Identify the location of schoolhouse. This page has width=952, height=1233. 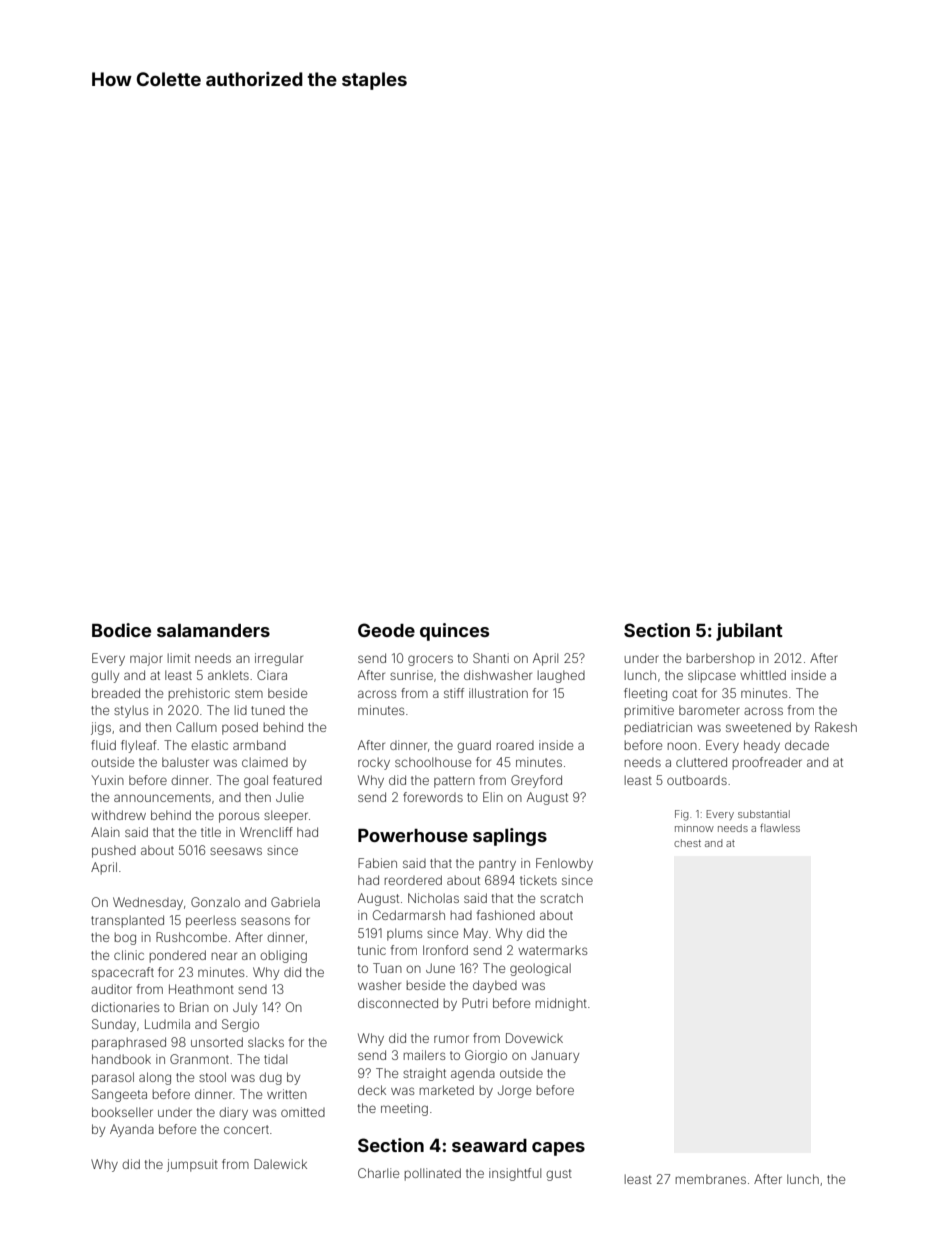
(433, 762).
